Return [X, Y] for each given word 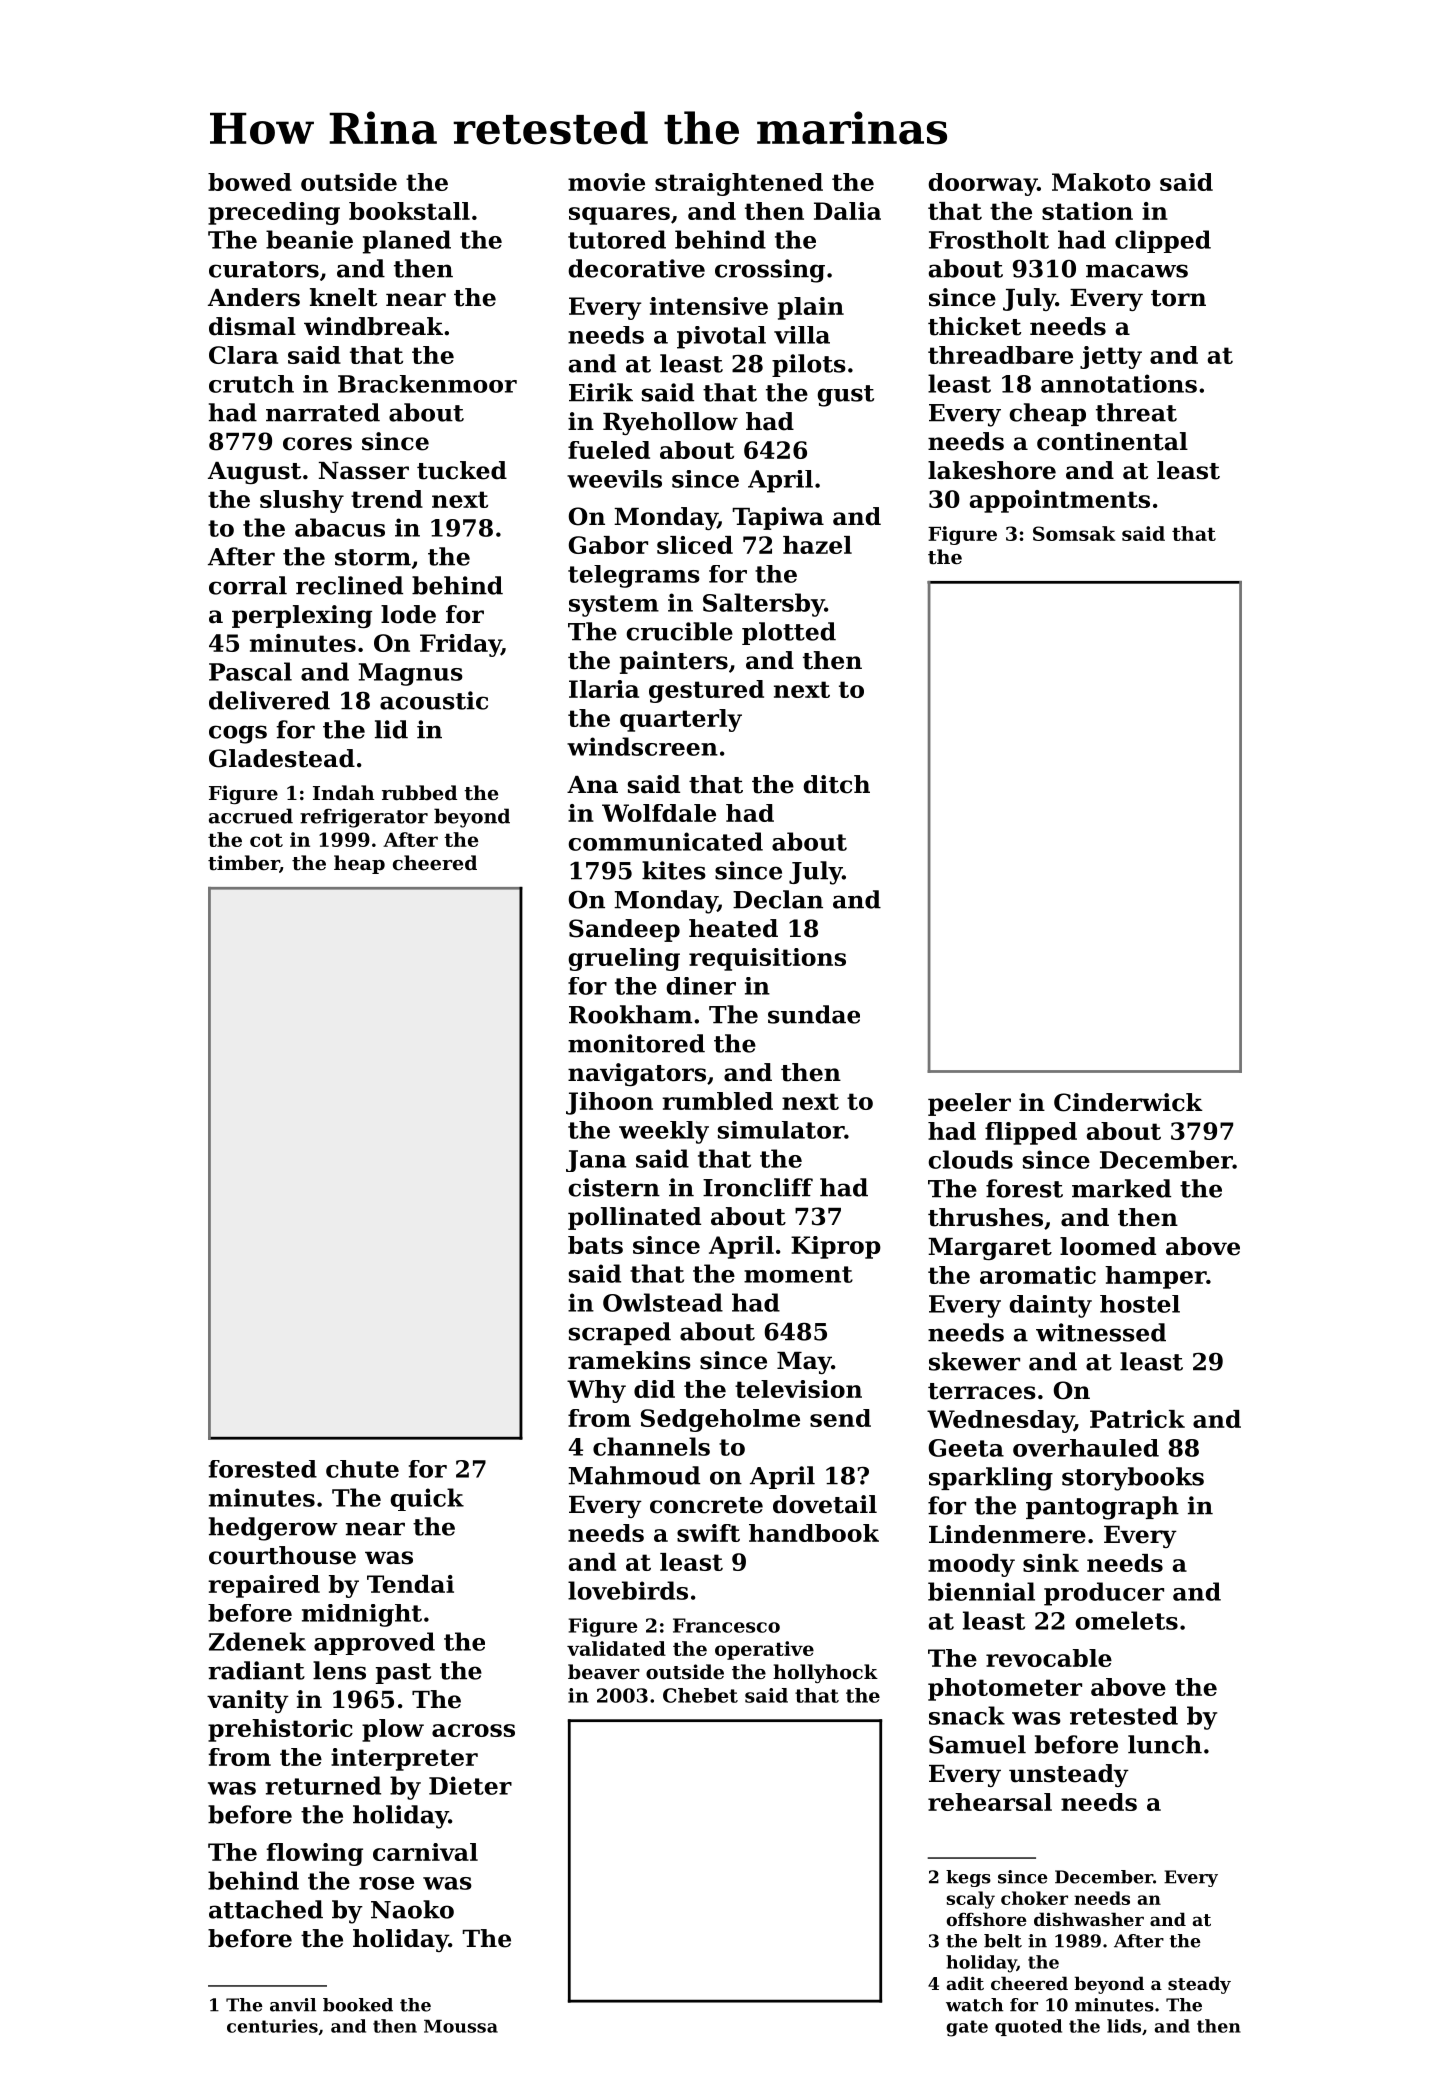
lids [1124, 2026]
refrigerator [364, 818]
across [473, 1730]
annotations [1119, 383]
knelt [343, 297]
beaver [604, 1671]
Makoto [1101, 182]
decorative [636, 268]
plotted [789, 633]
